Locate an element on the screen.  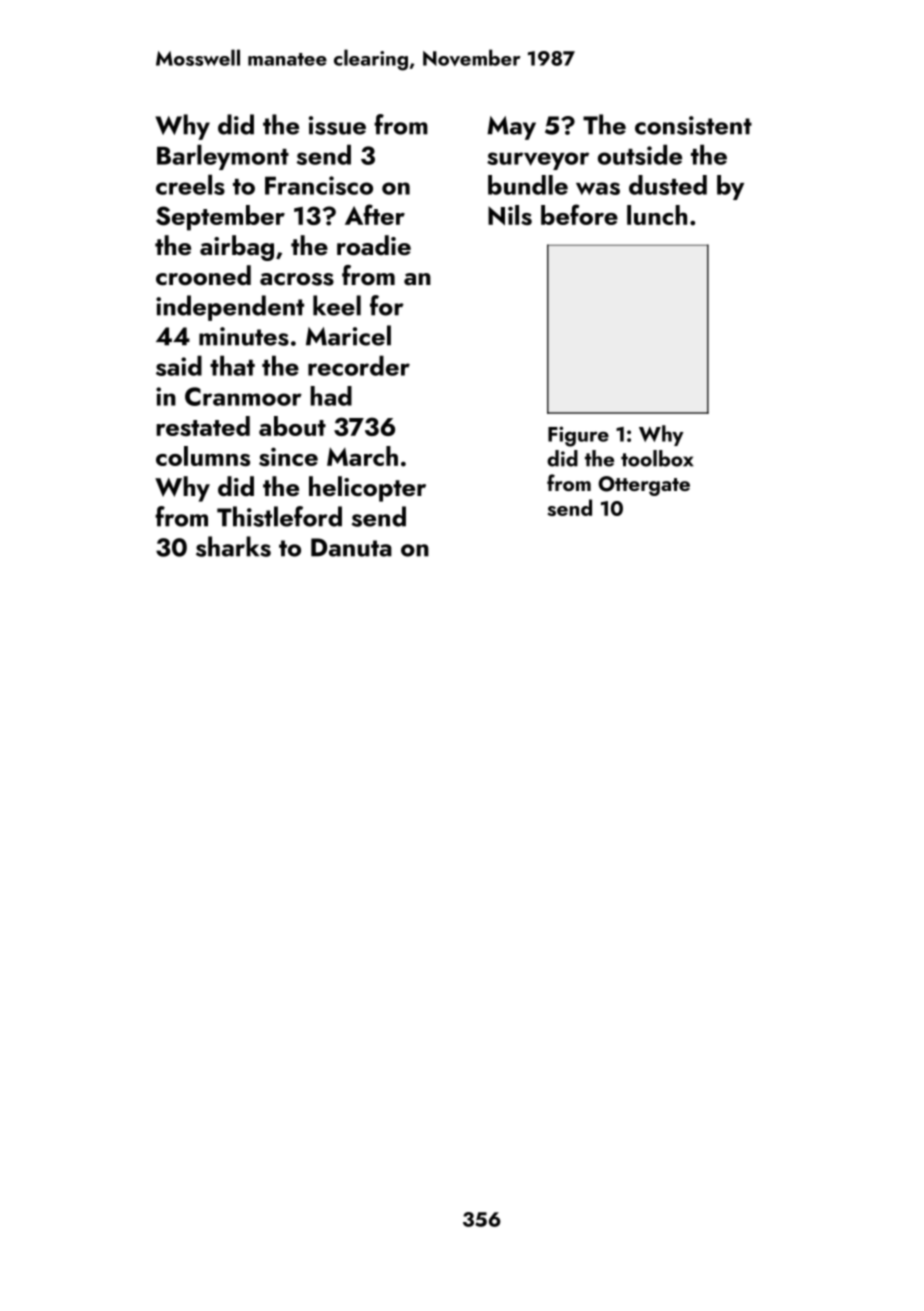
issue is located at coordinates (337, 125).
